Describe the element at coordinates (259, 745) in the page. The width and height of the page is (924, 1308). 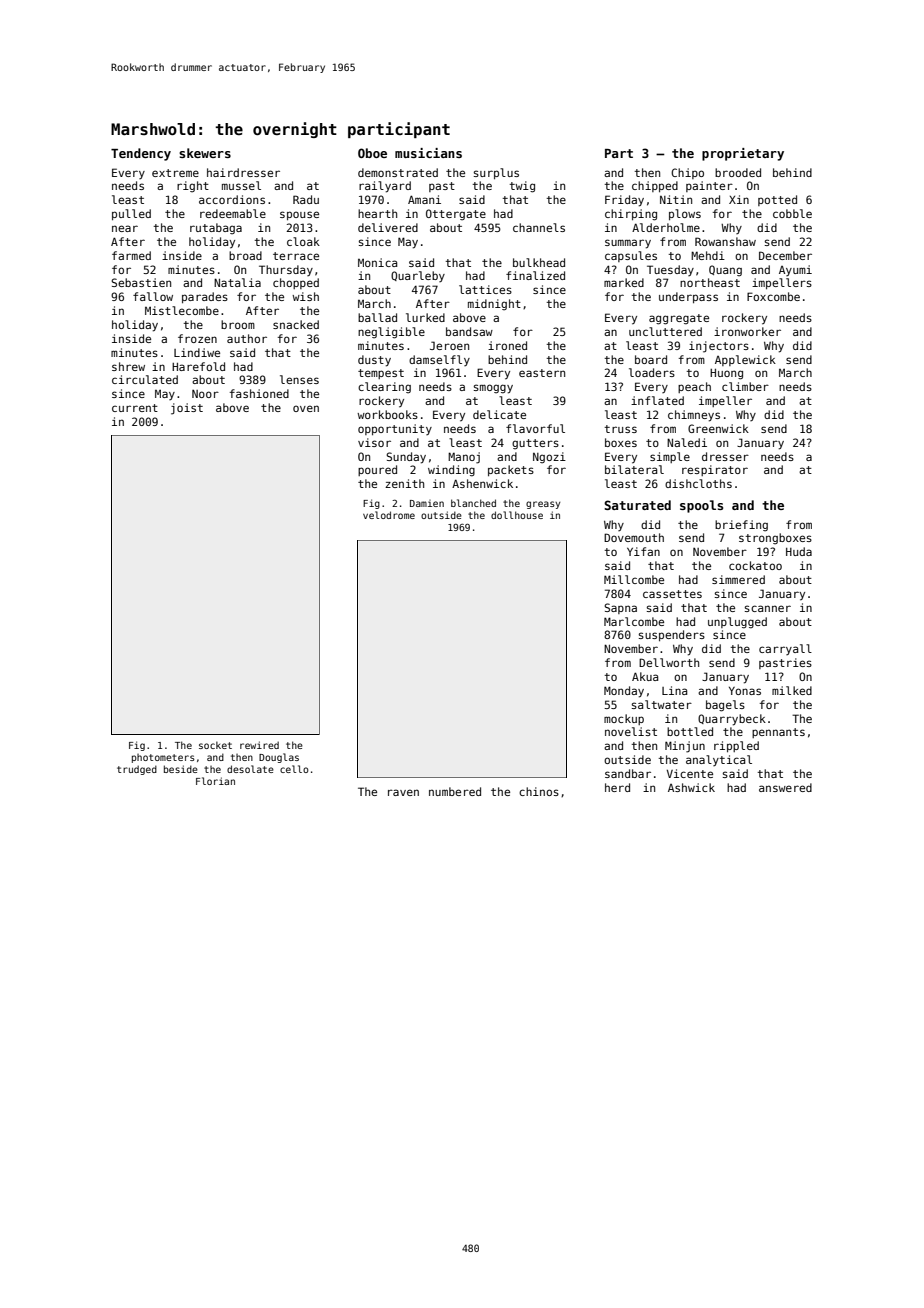
I see `rewired` at that location.
